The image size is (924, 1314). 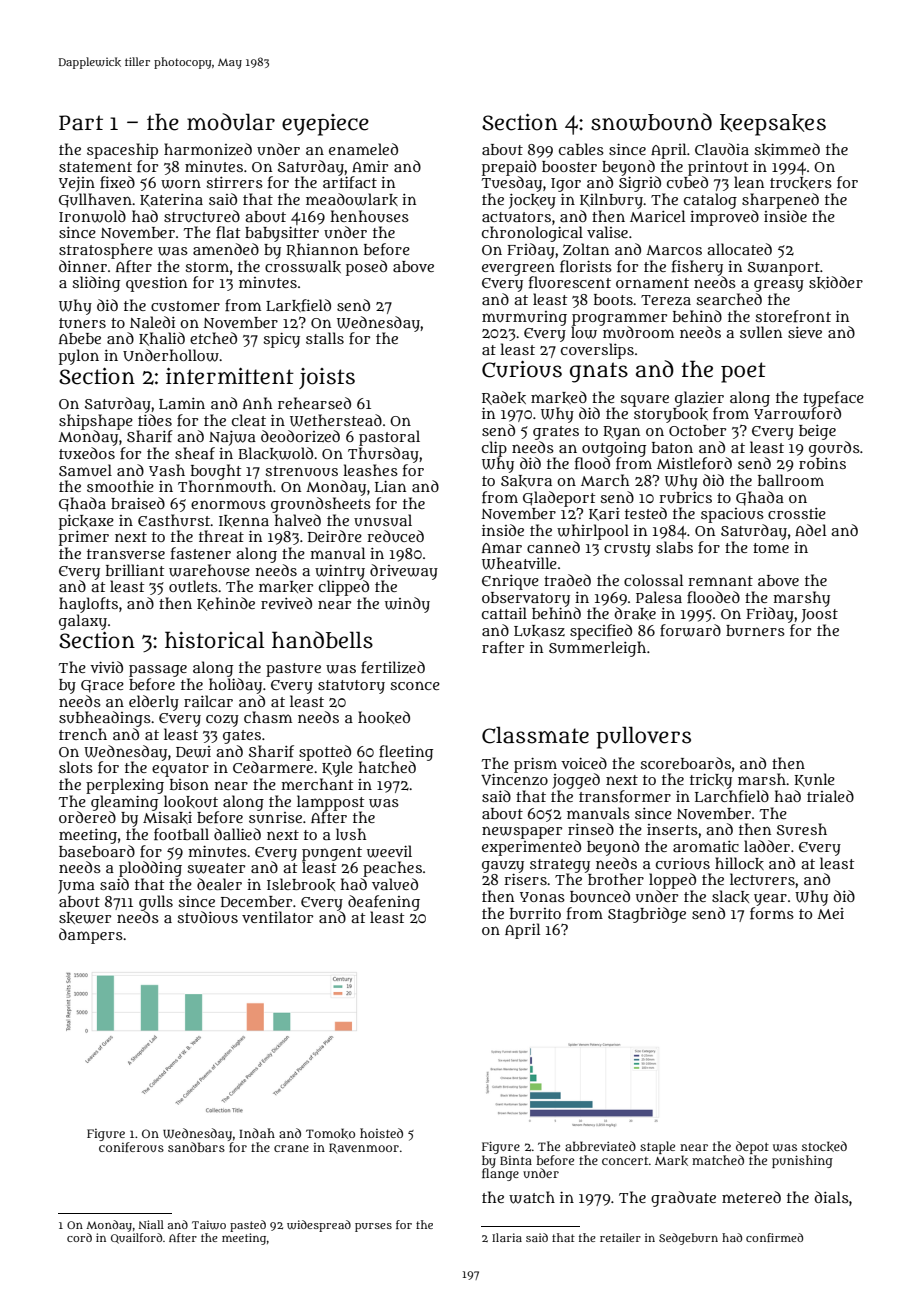 What do you see at coordinates (651, 122) in the screenshot?
I see `snowbound` at bounding box center [651, 122].
